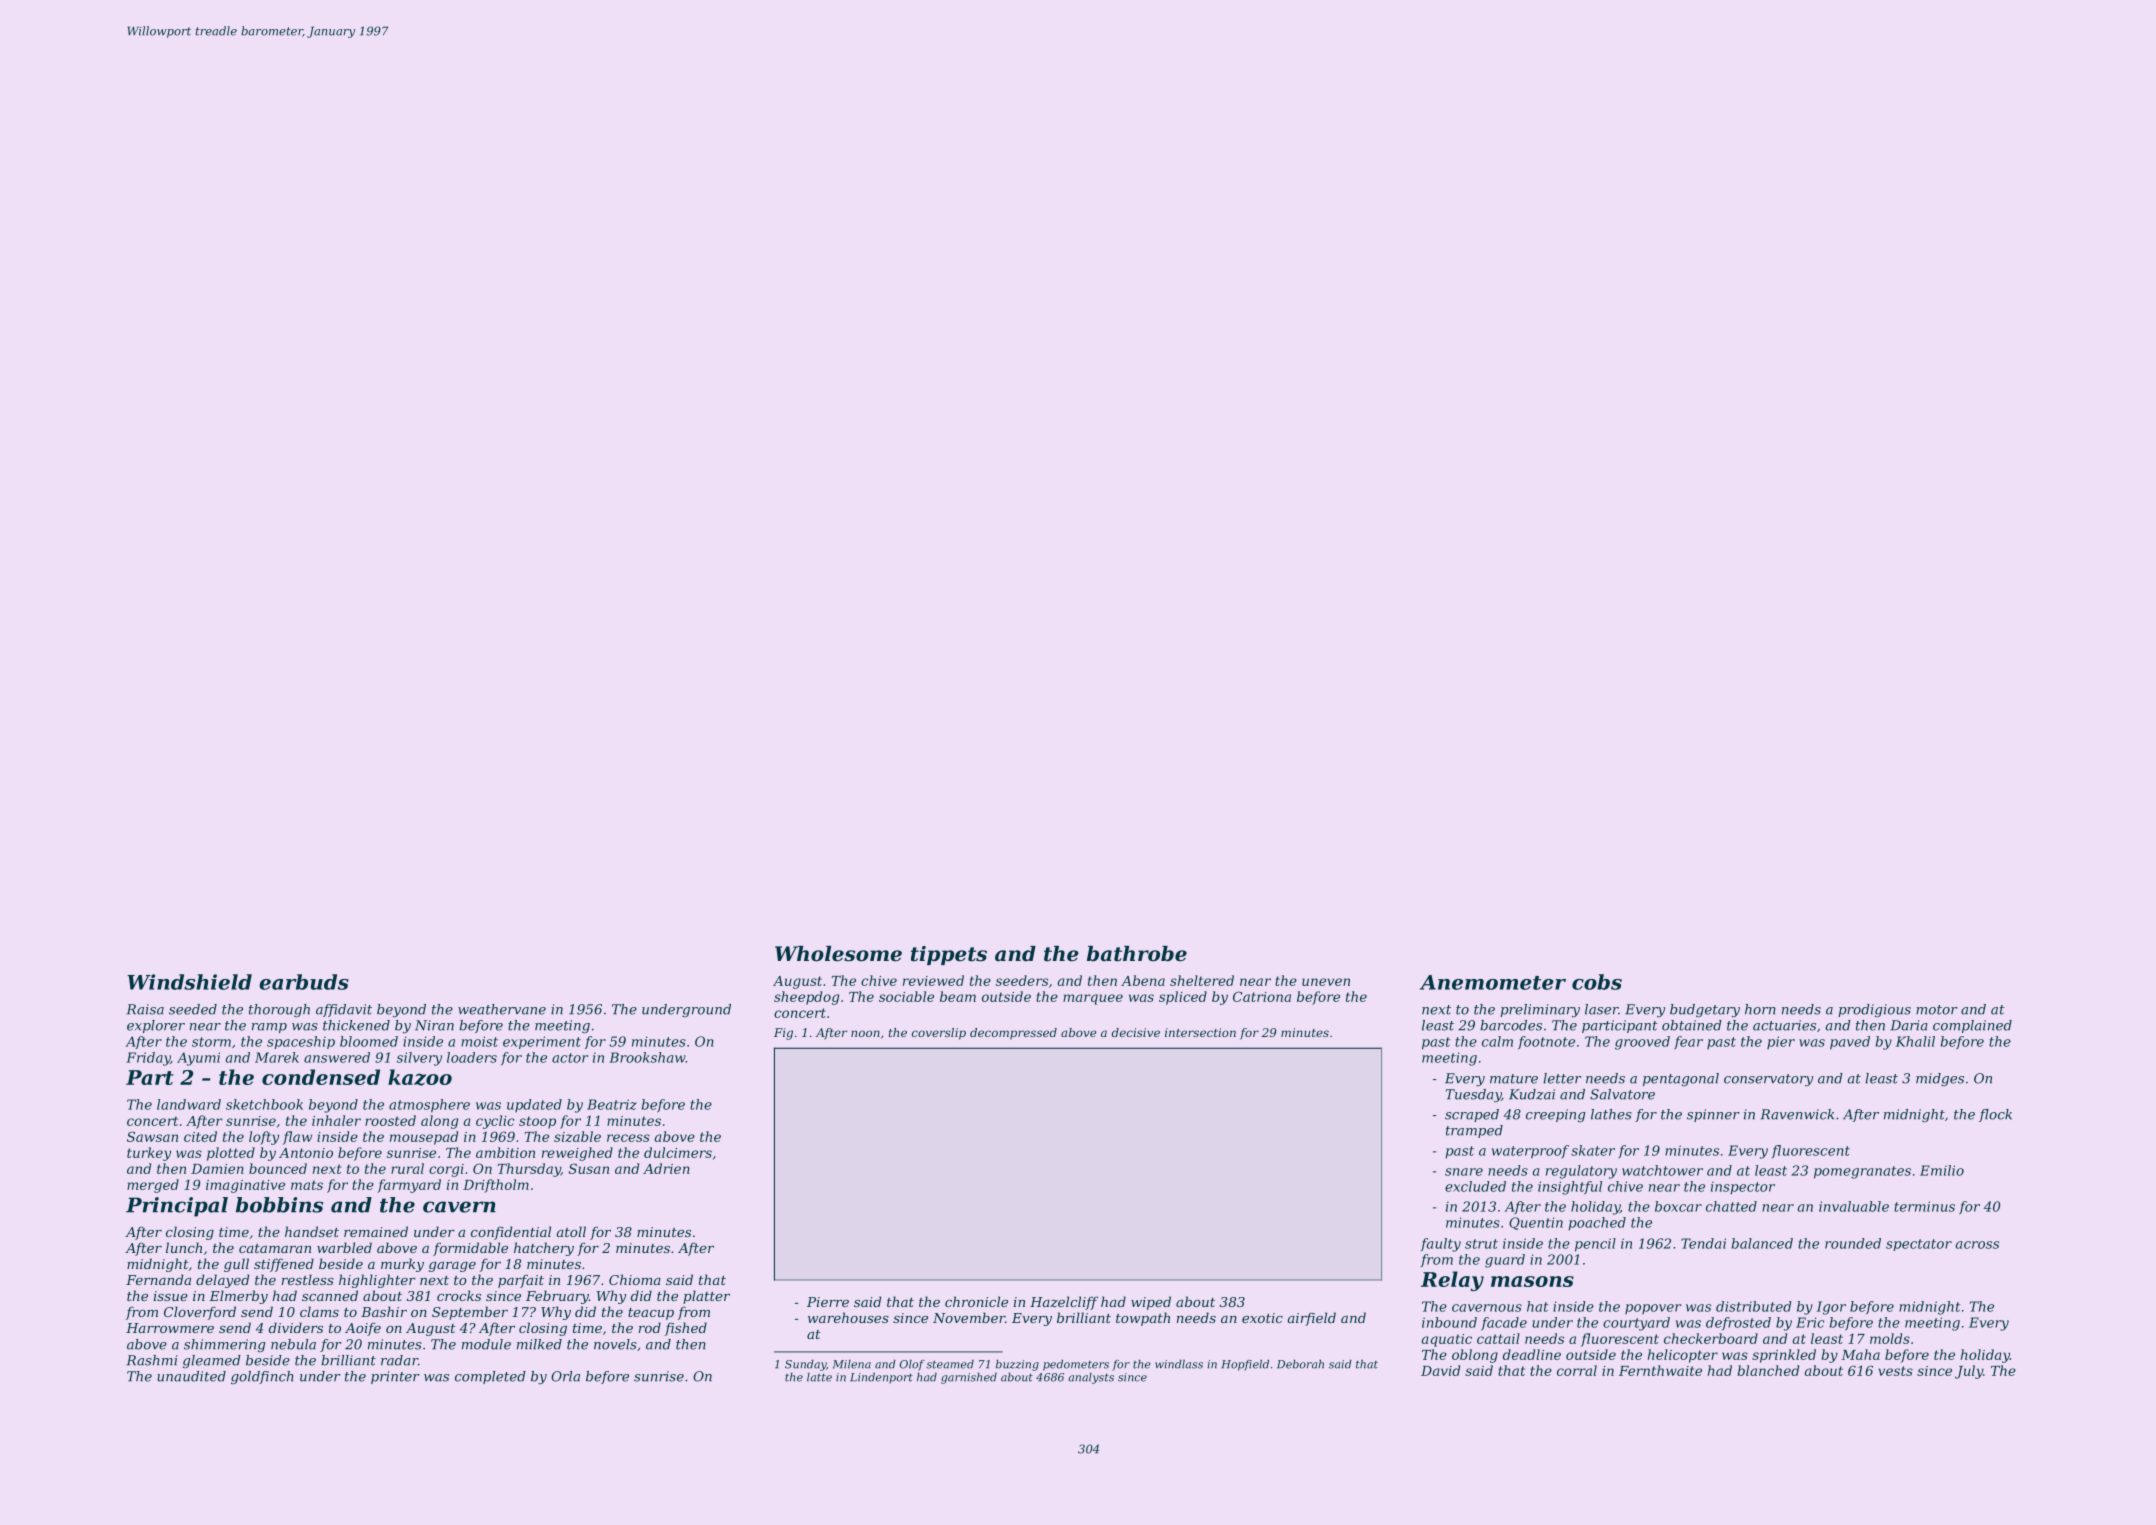 The image size is (2156, 1525). I want to click on invaluable, so click(1854, 1206).
